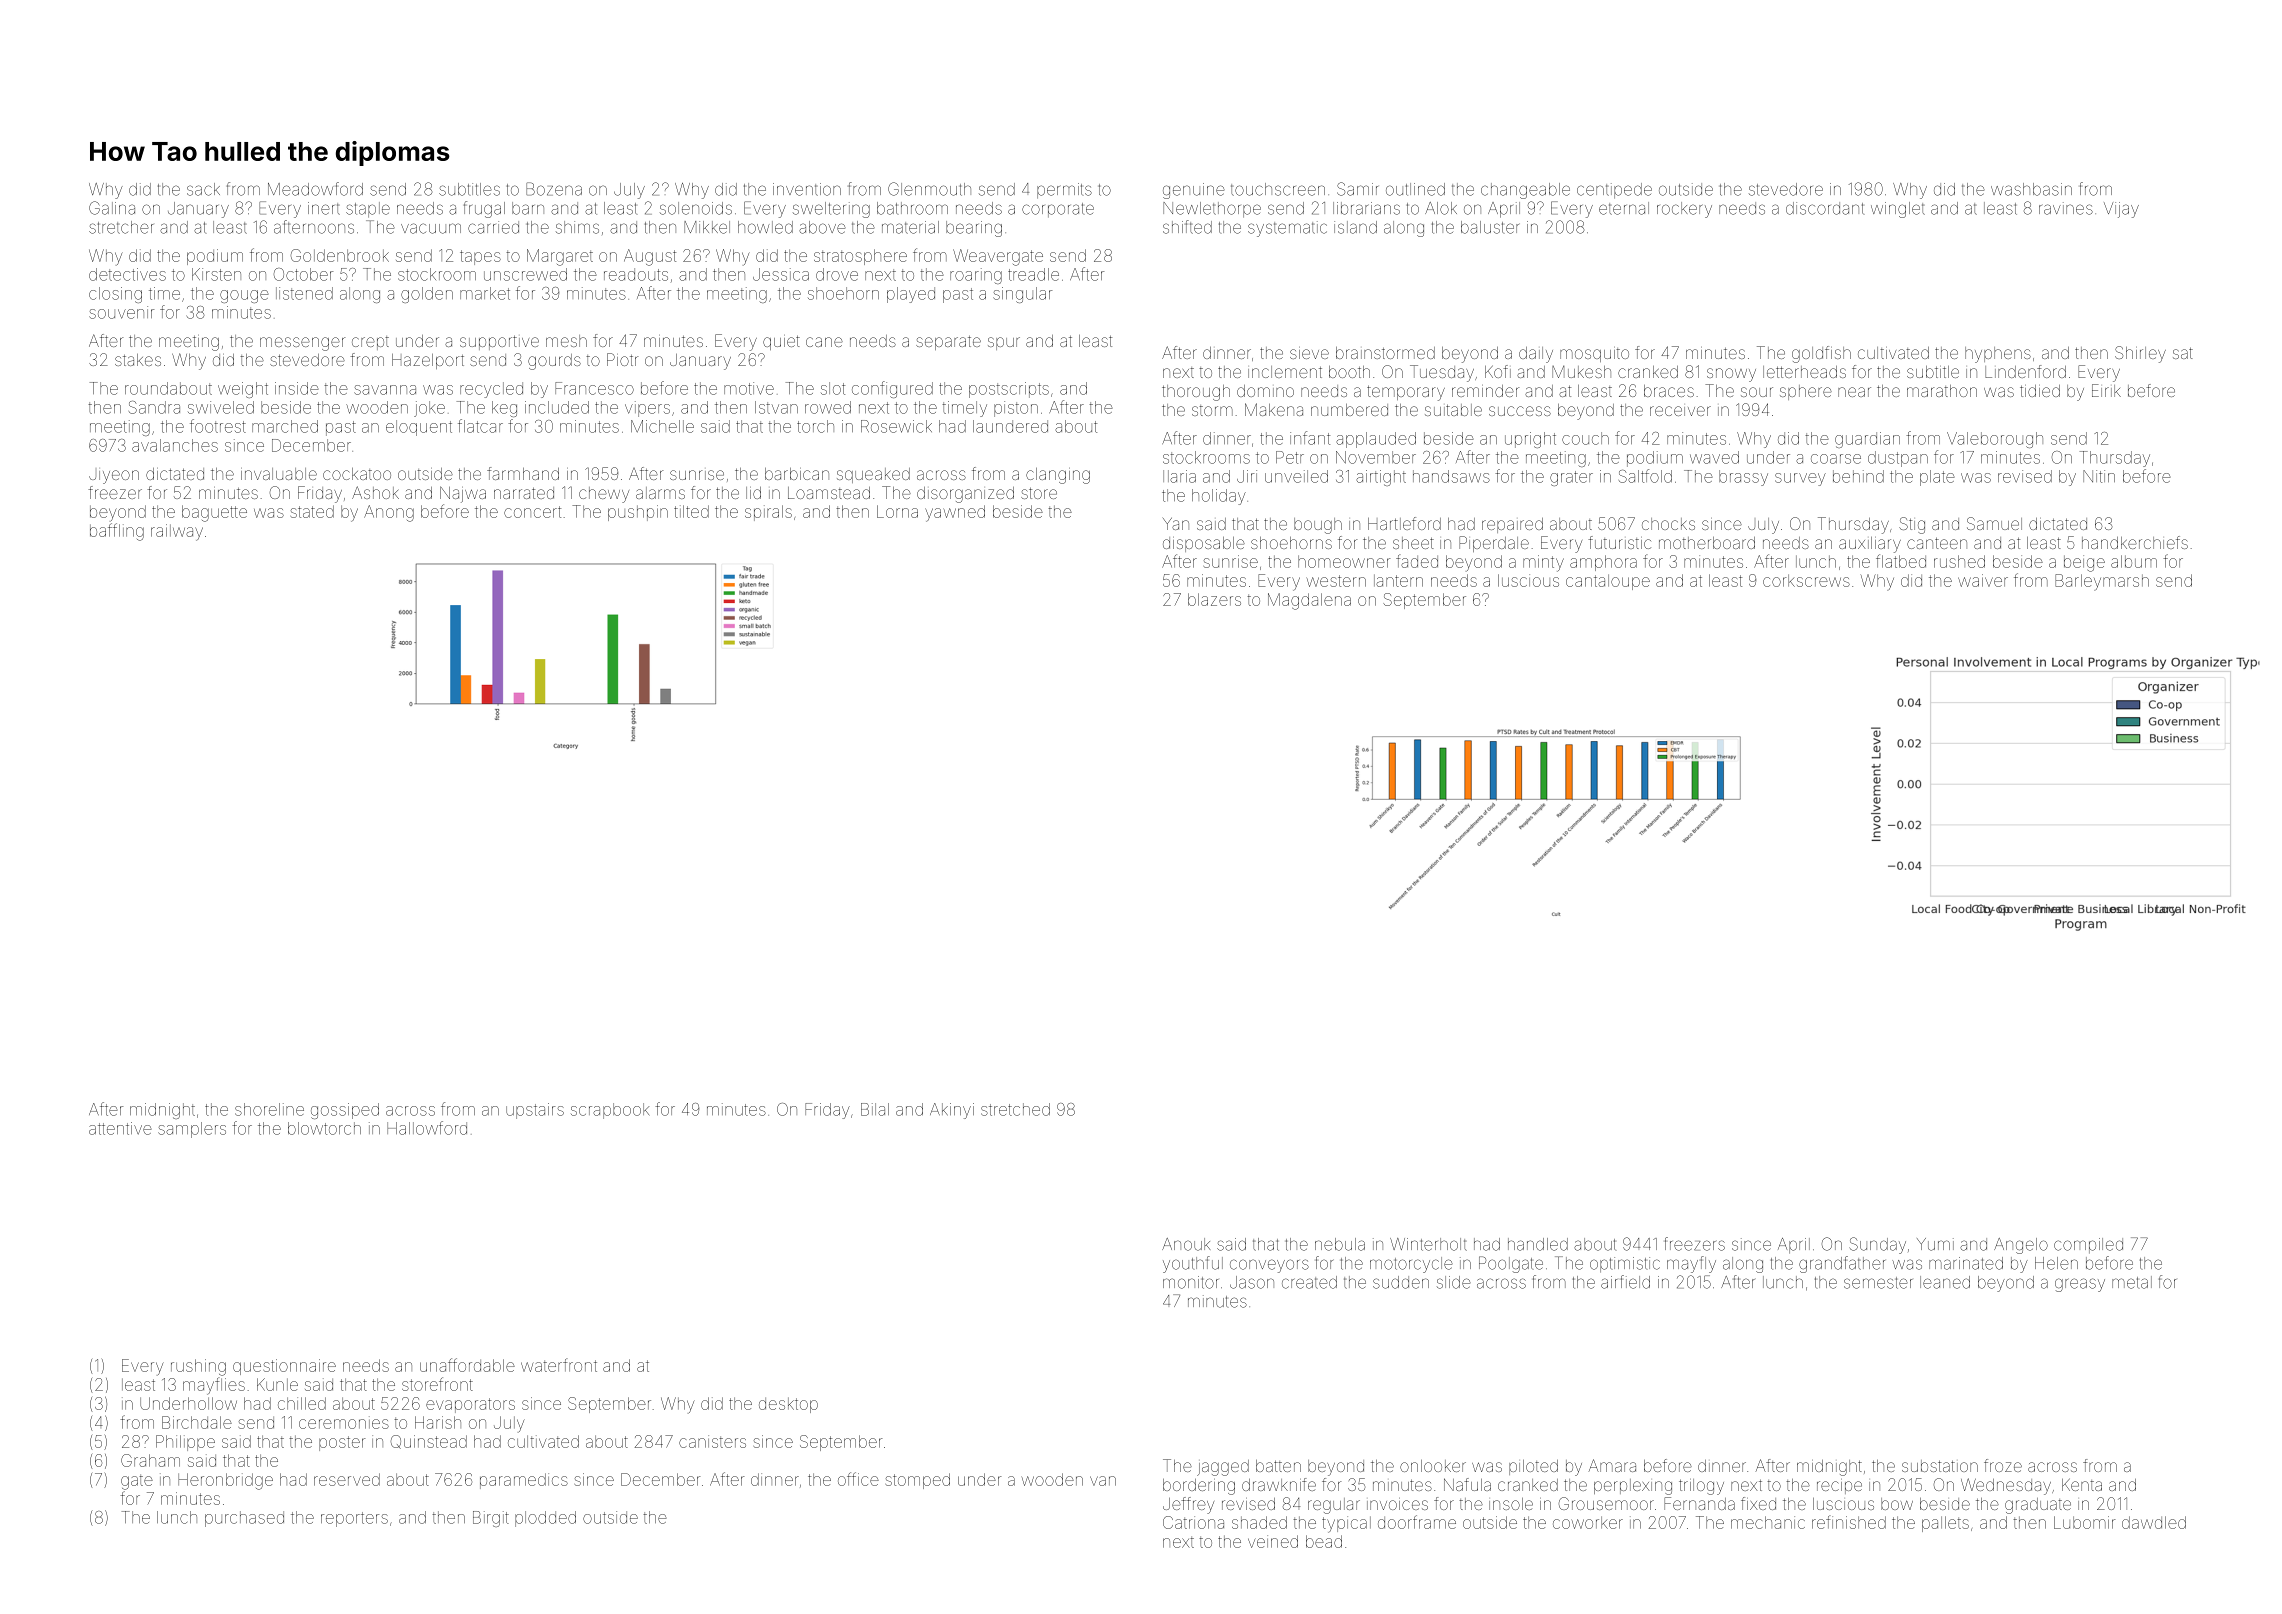  What do you see at coordinates (1223, 1468) in the page?
I see `jagged` at bounding box center [1223, 1468].
